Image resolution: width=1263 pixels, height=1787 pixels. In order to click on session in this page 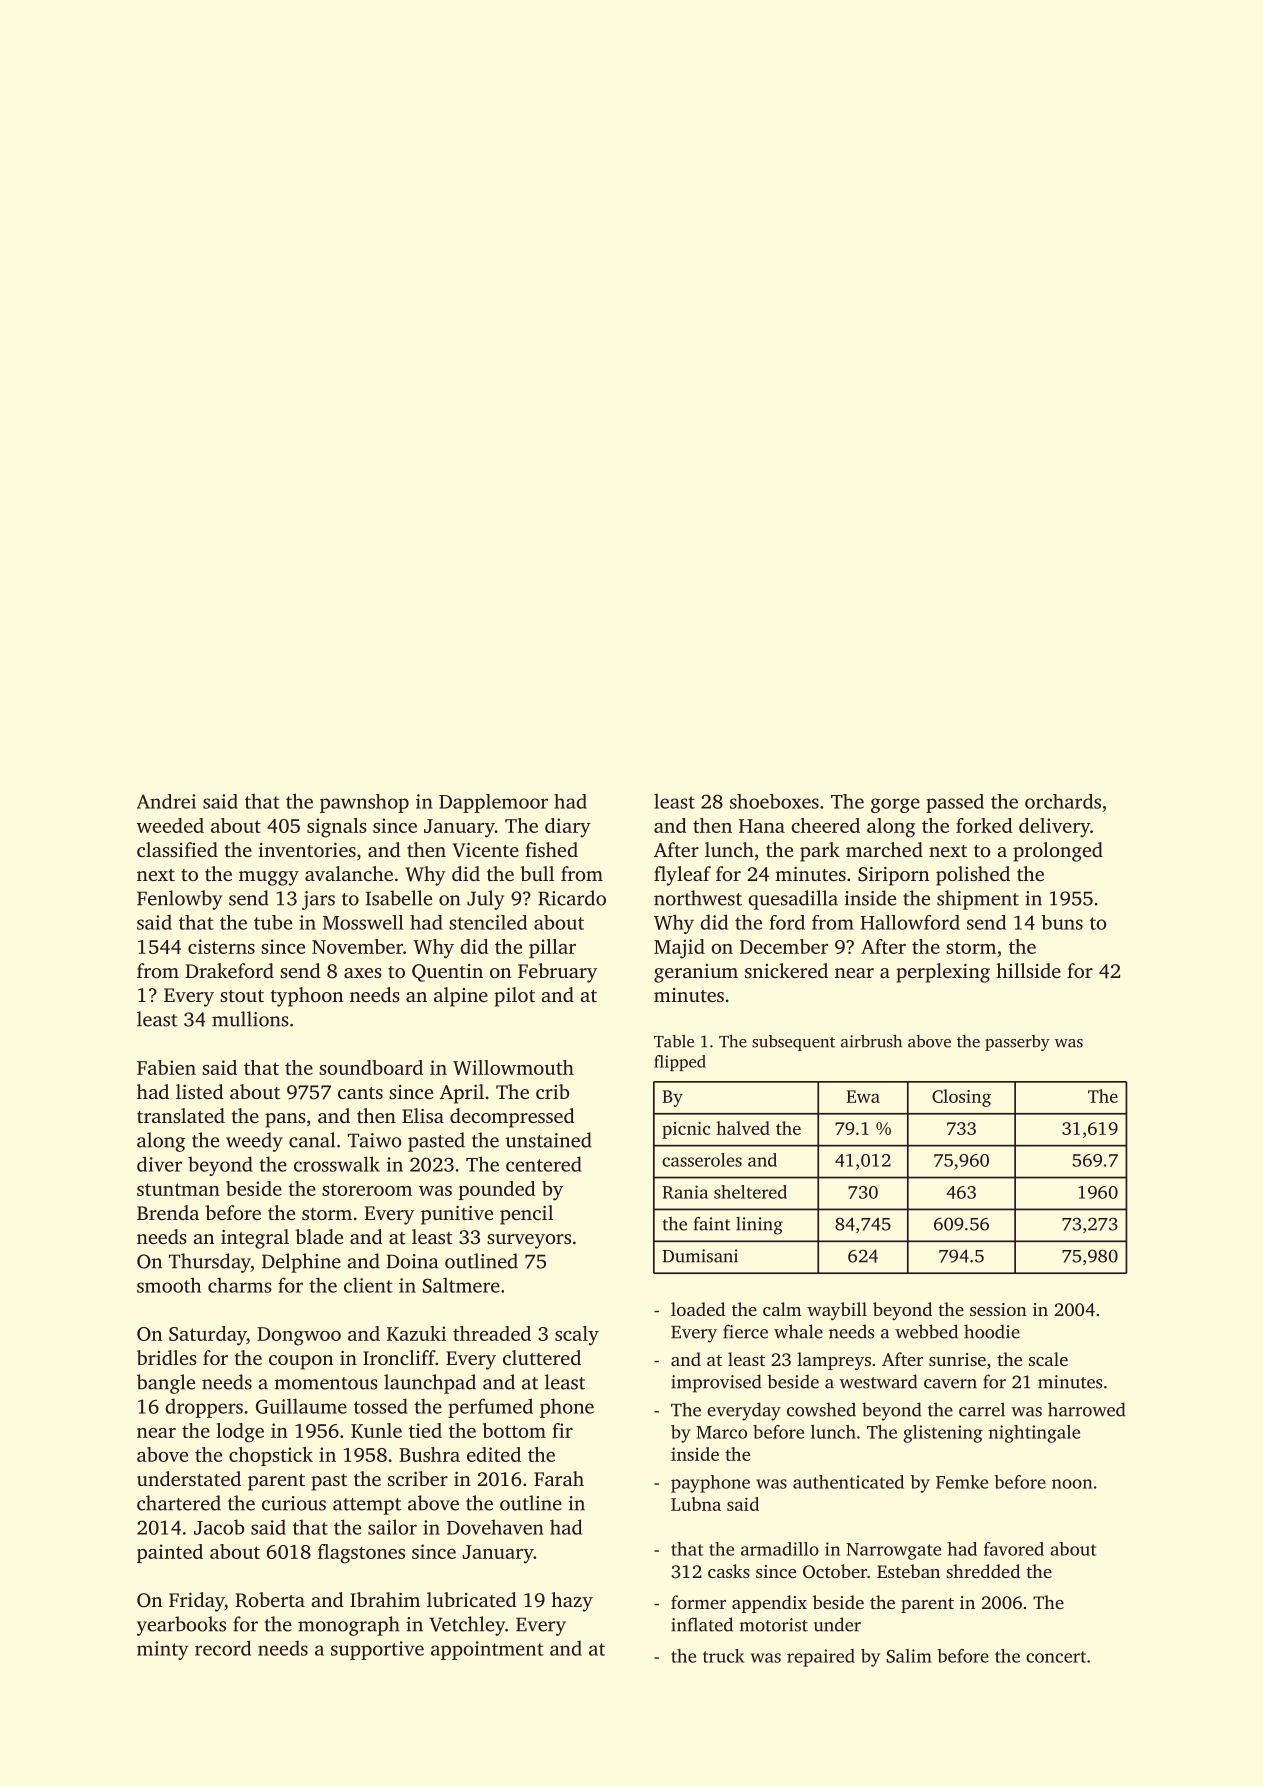, I will do `click(998, 1309)`.
